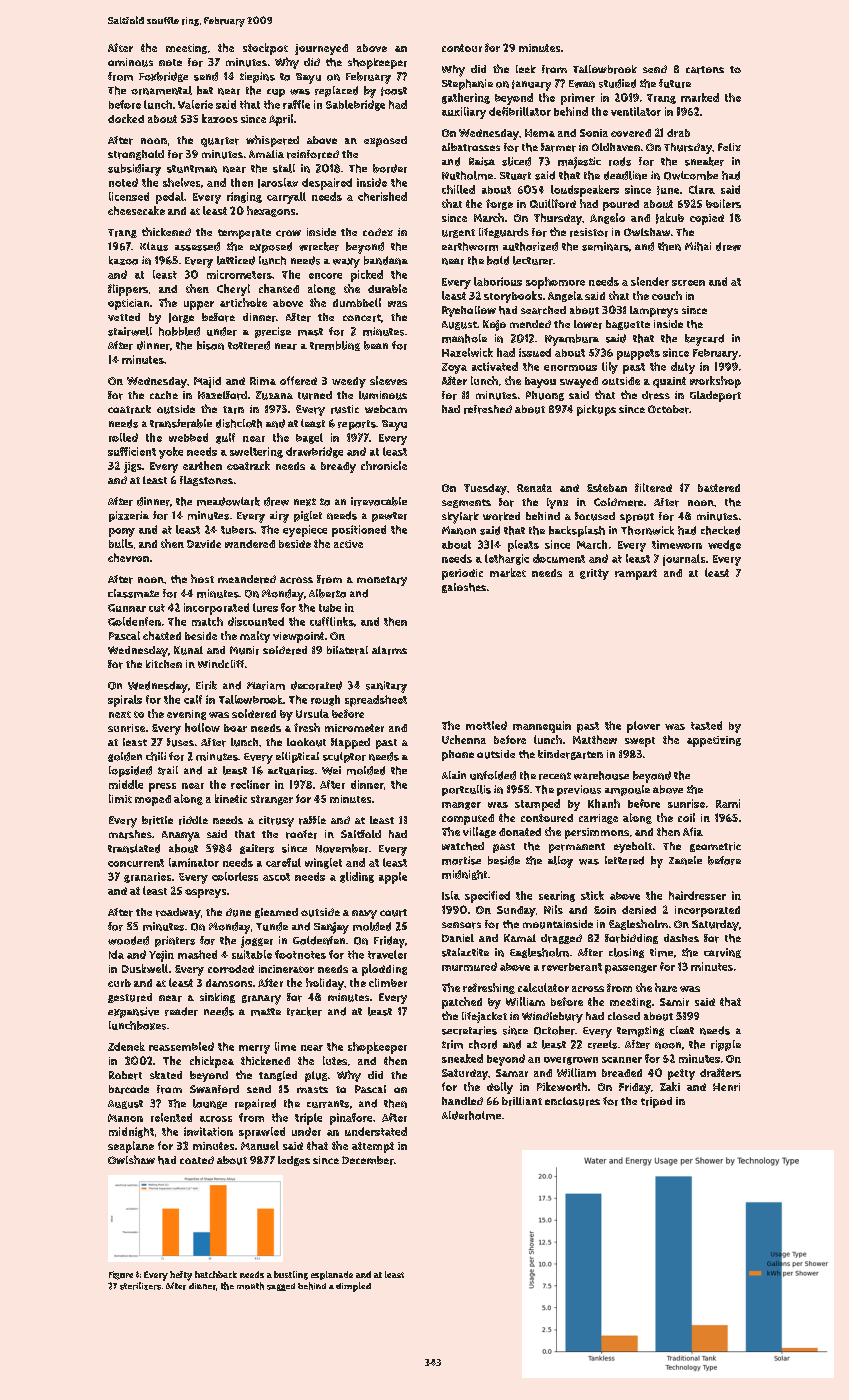 The height and width of the screenshot is (1400, 849). What do you see at coordinates (357, 425) in the screenshot?
I see `reports` at bounding box center [357, 425].
